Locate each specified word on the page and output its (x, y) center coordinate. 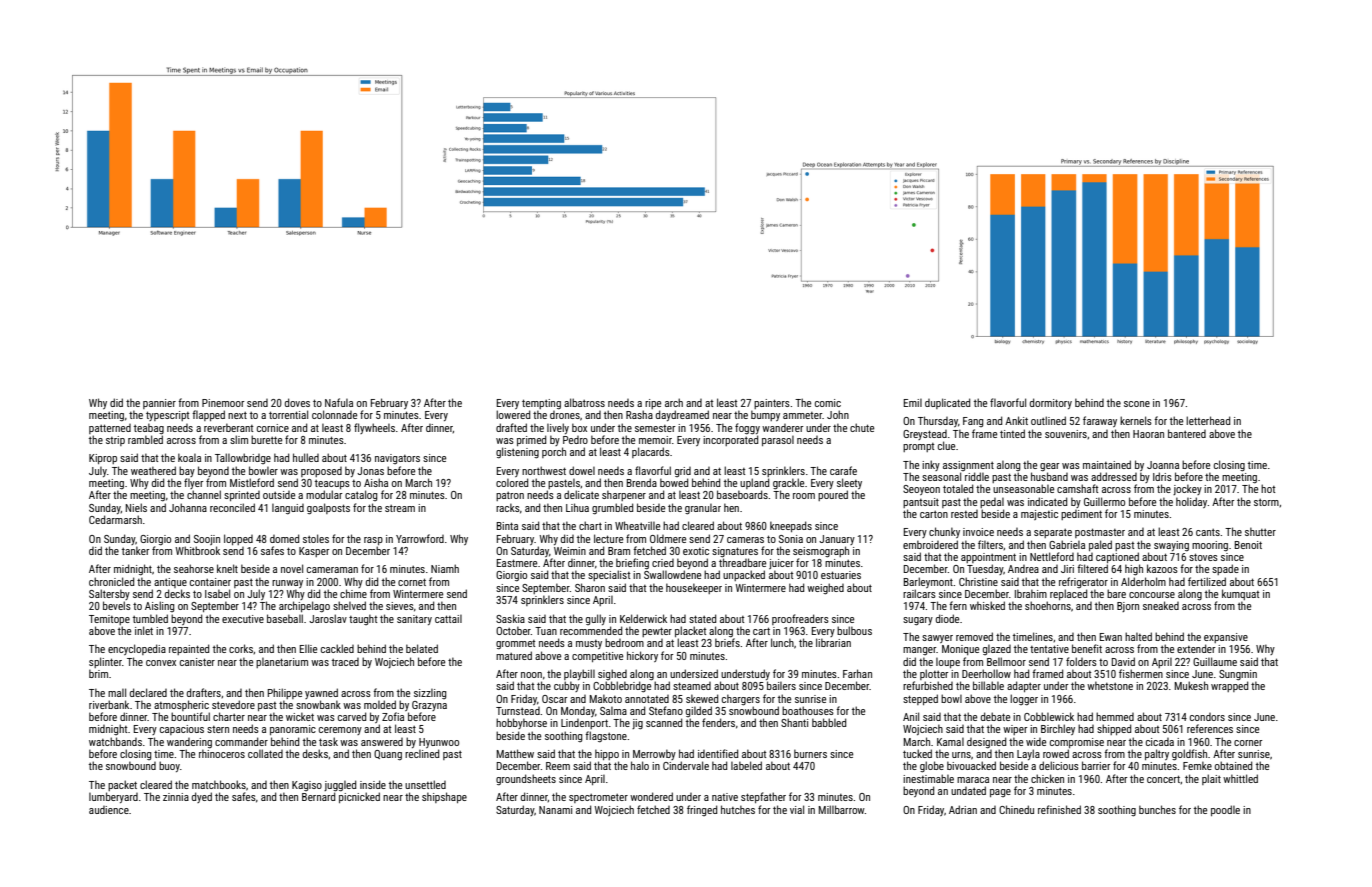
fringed (702, 810)
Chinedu (1016, 809)
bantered (1187, 433)
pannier (159, 404)
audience (109, 810)
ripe (653, 404)
